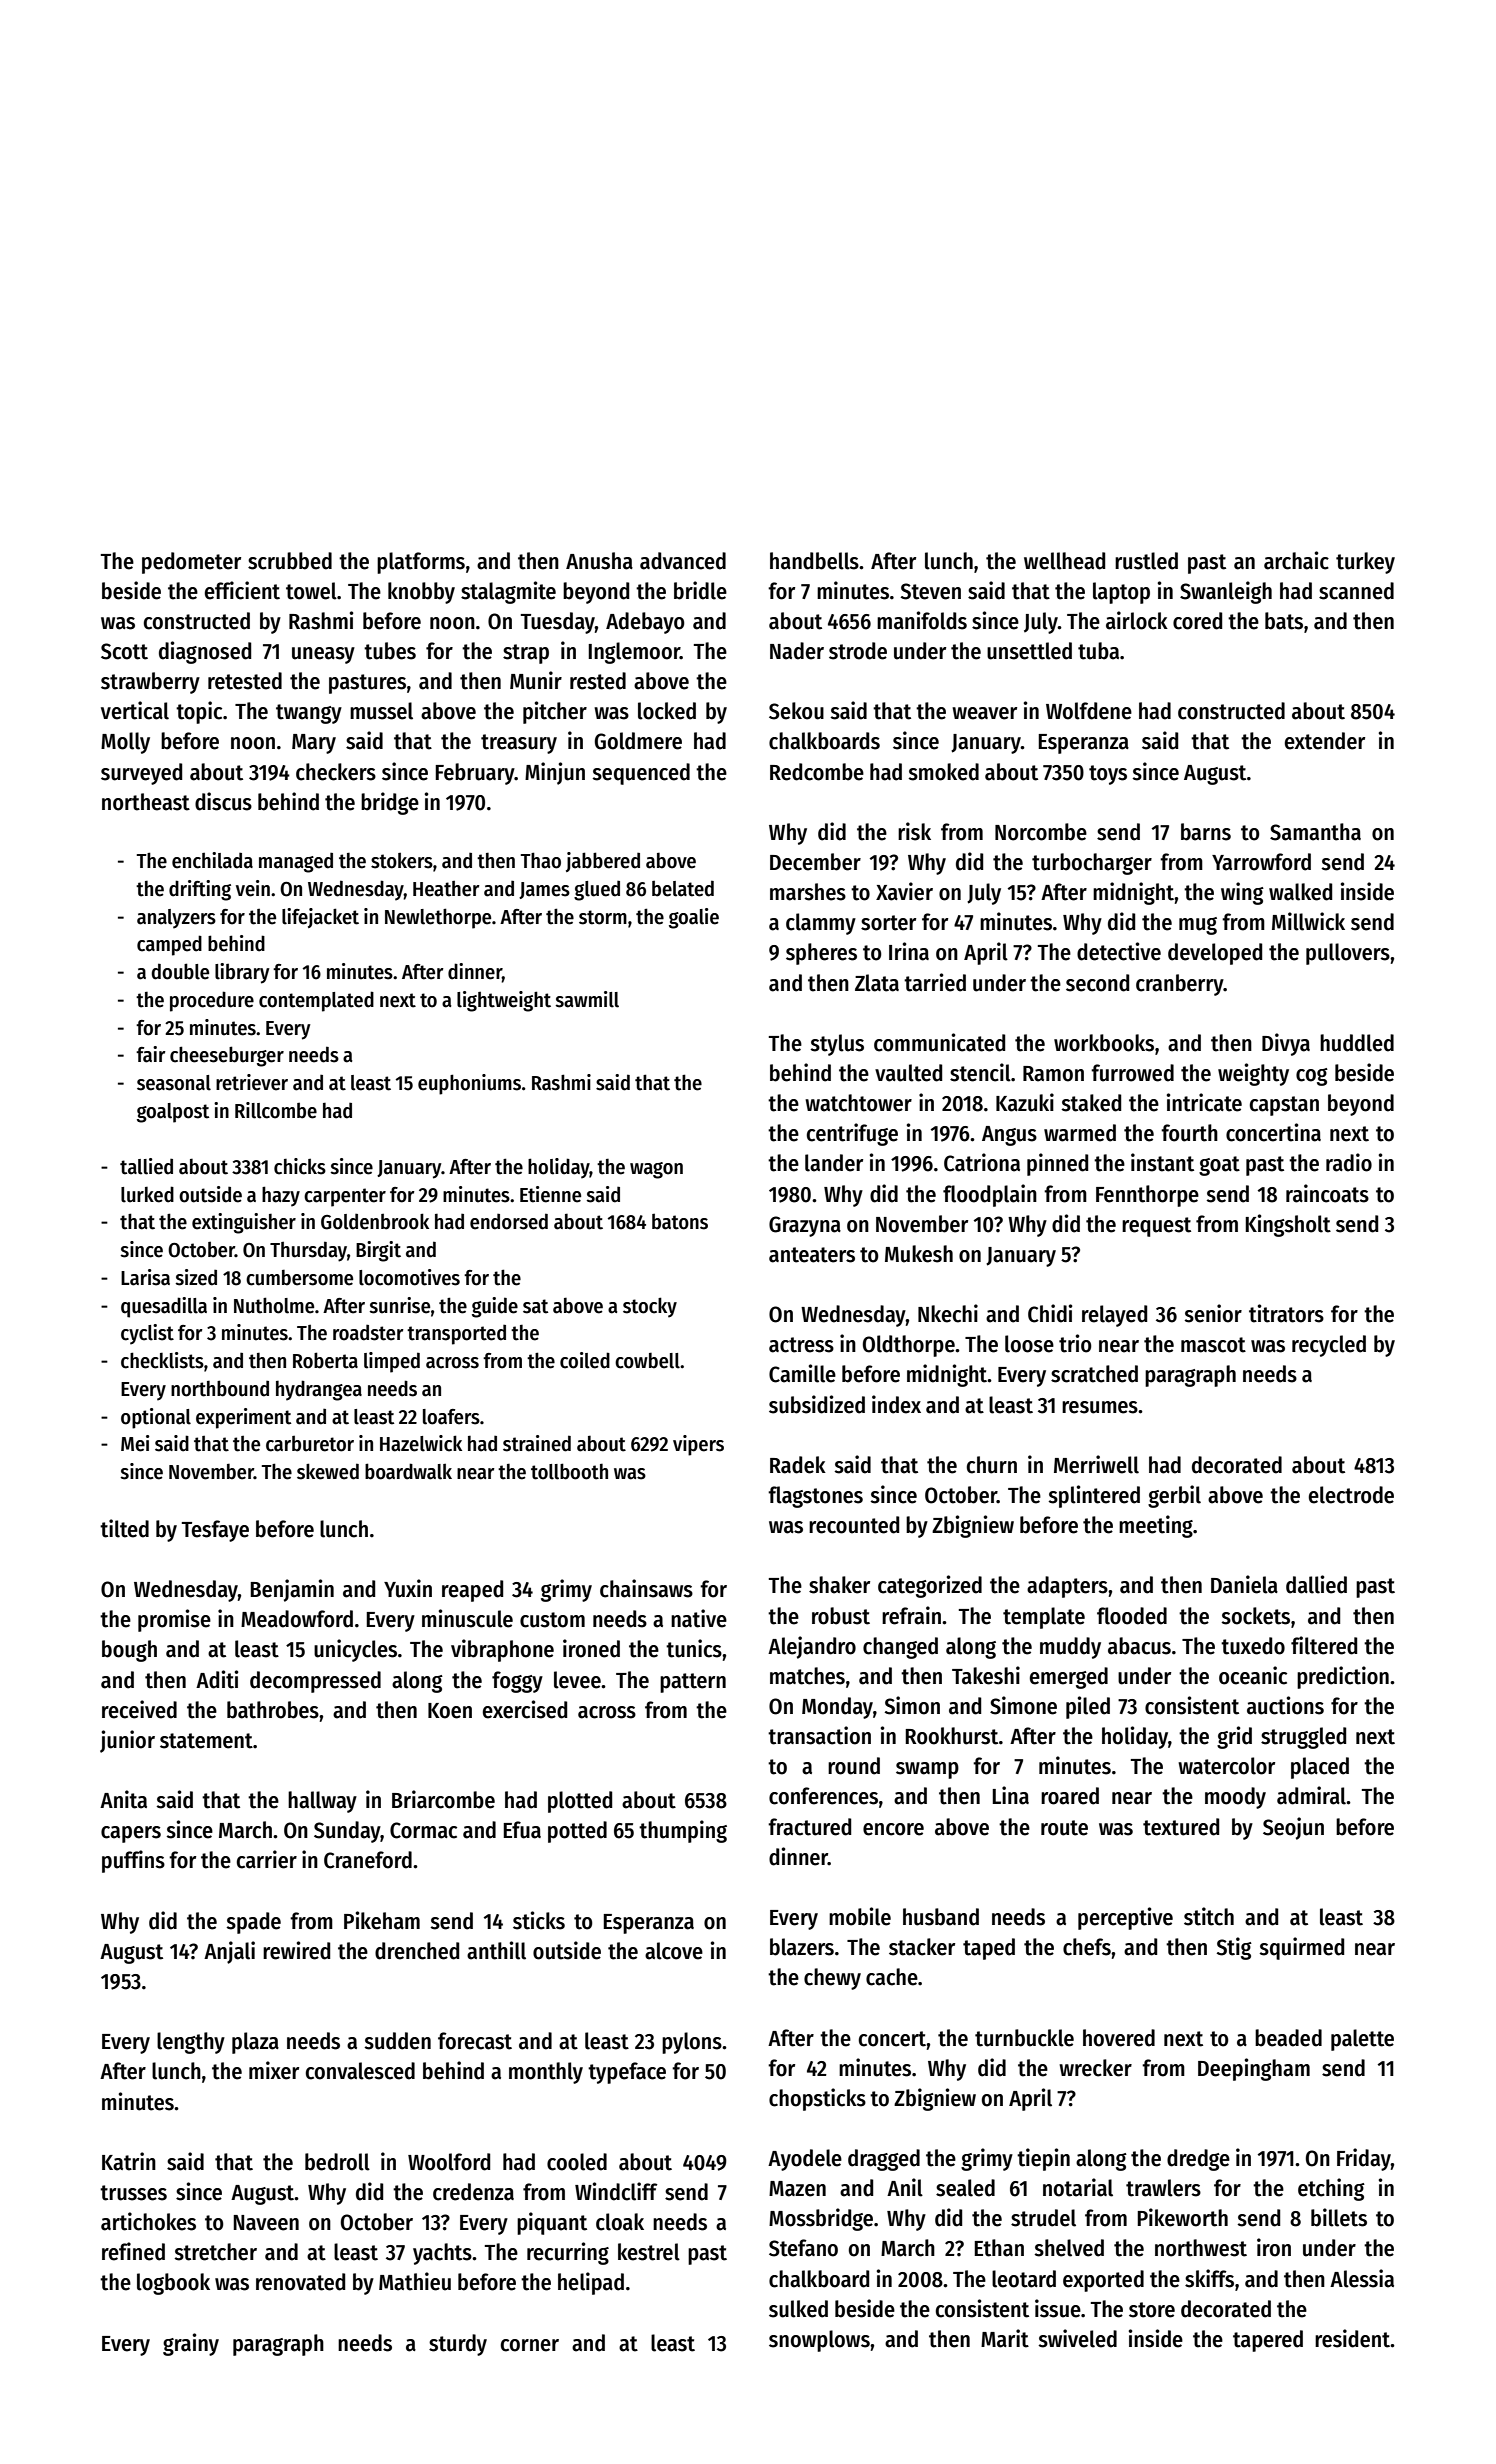  Describe the element at coordinates (415, 2281) in the screenshot. I see `Mathieu` at that location.
